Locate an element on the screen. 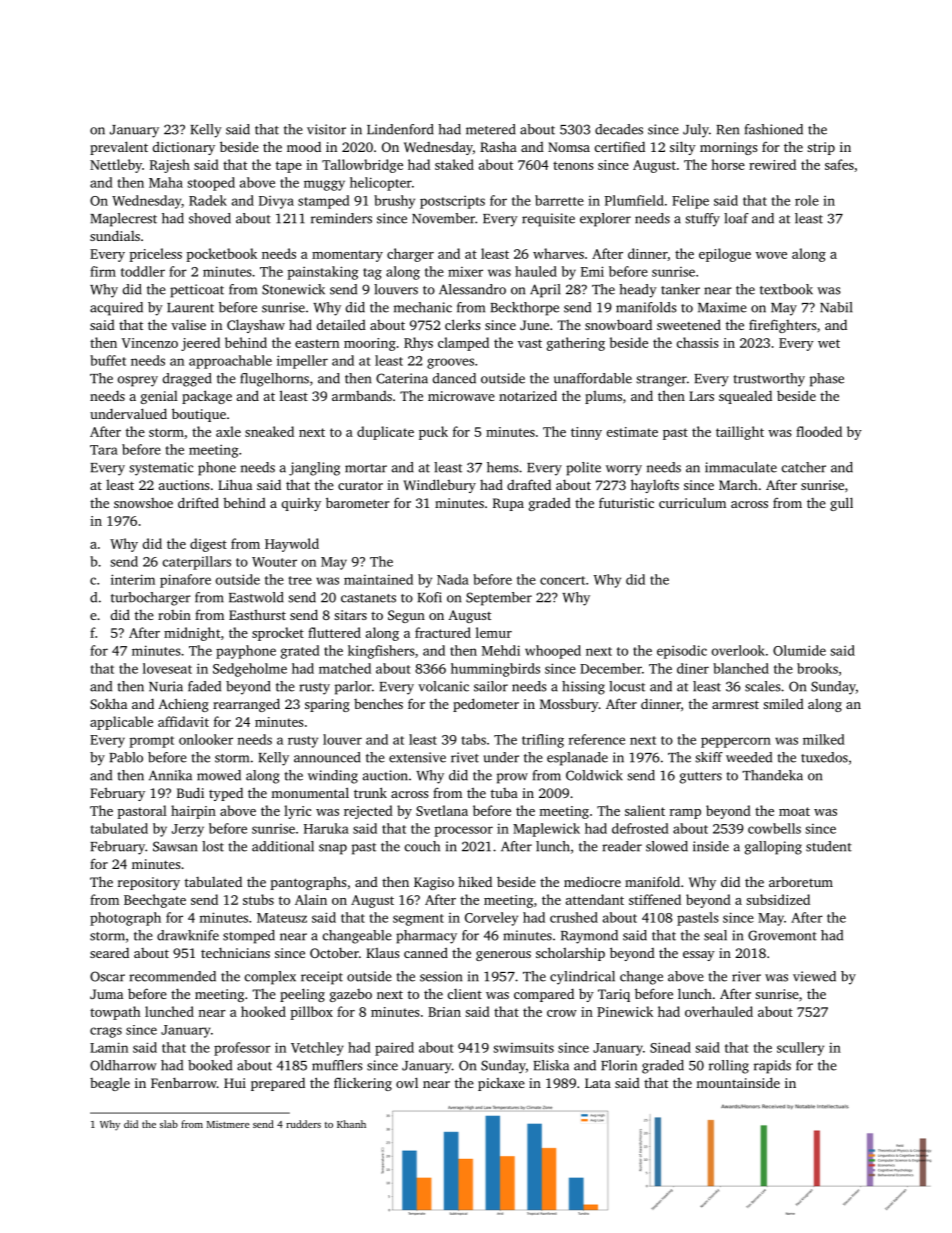  rapids is located at coordinates (772, 1067).
